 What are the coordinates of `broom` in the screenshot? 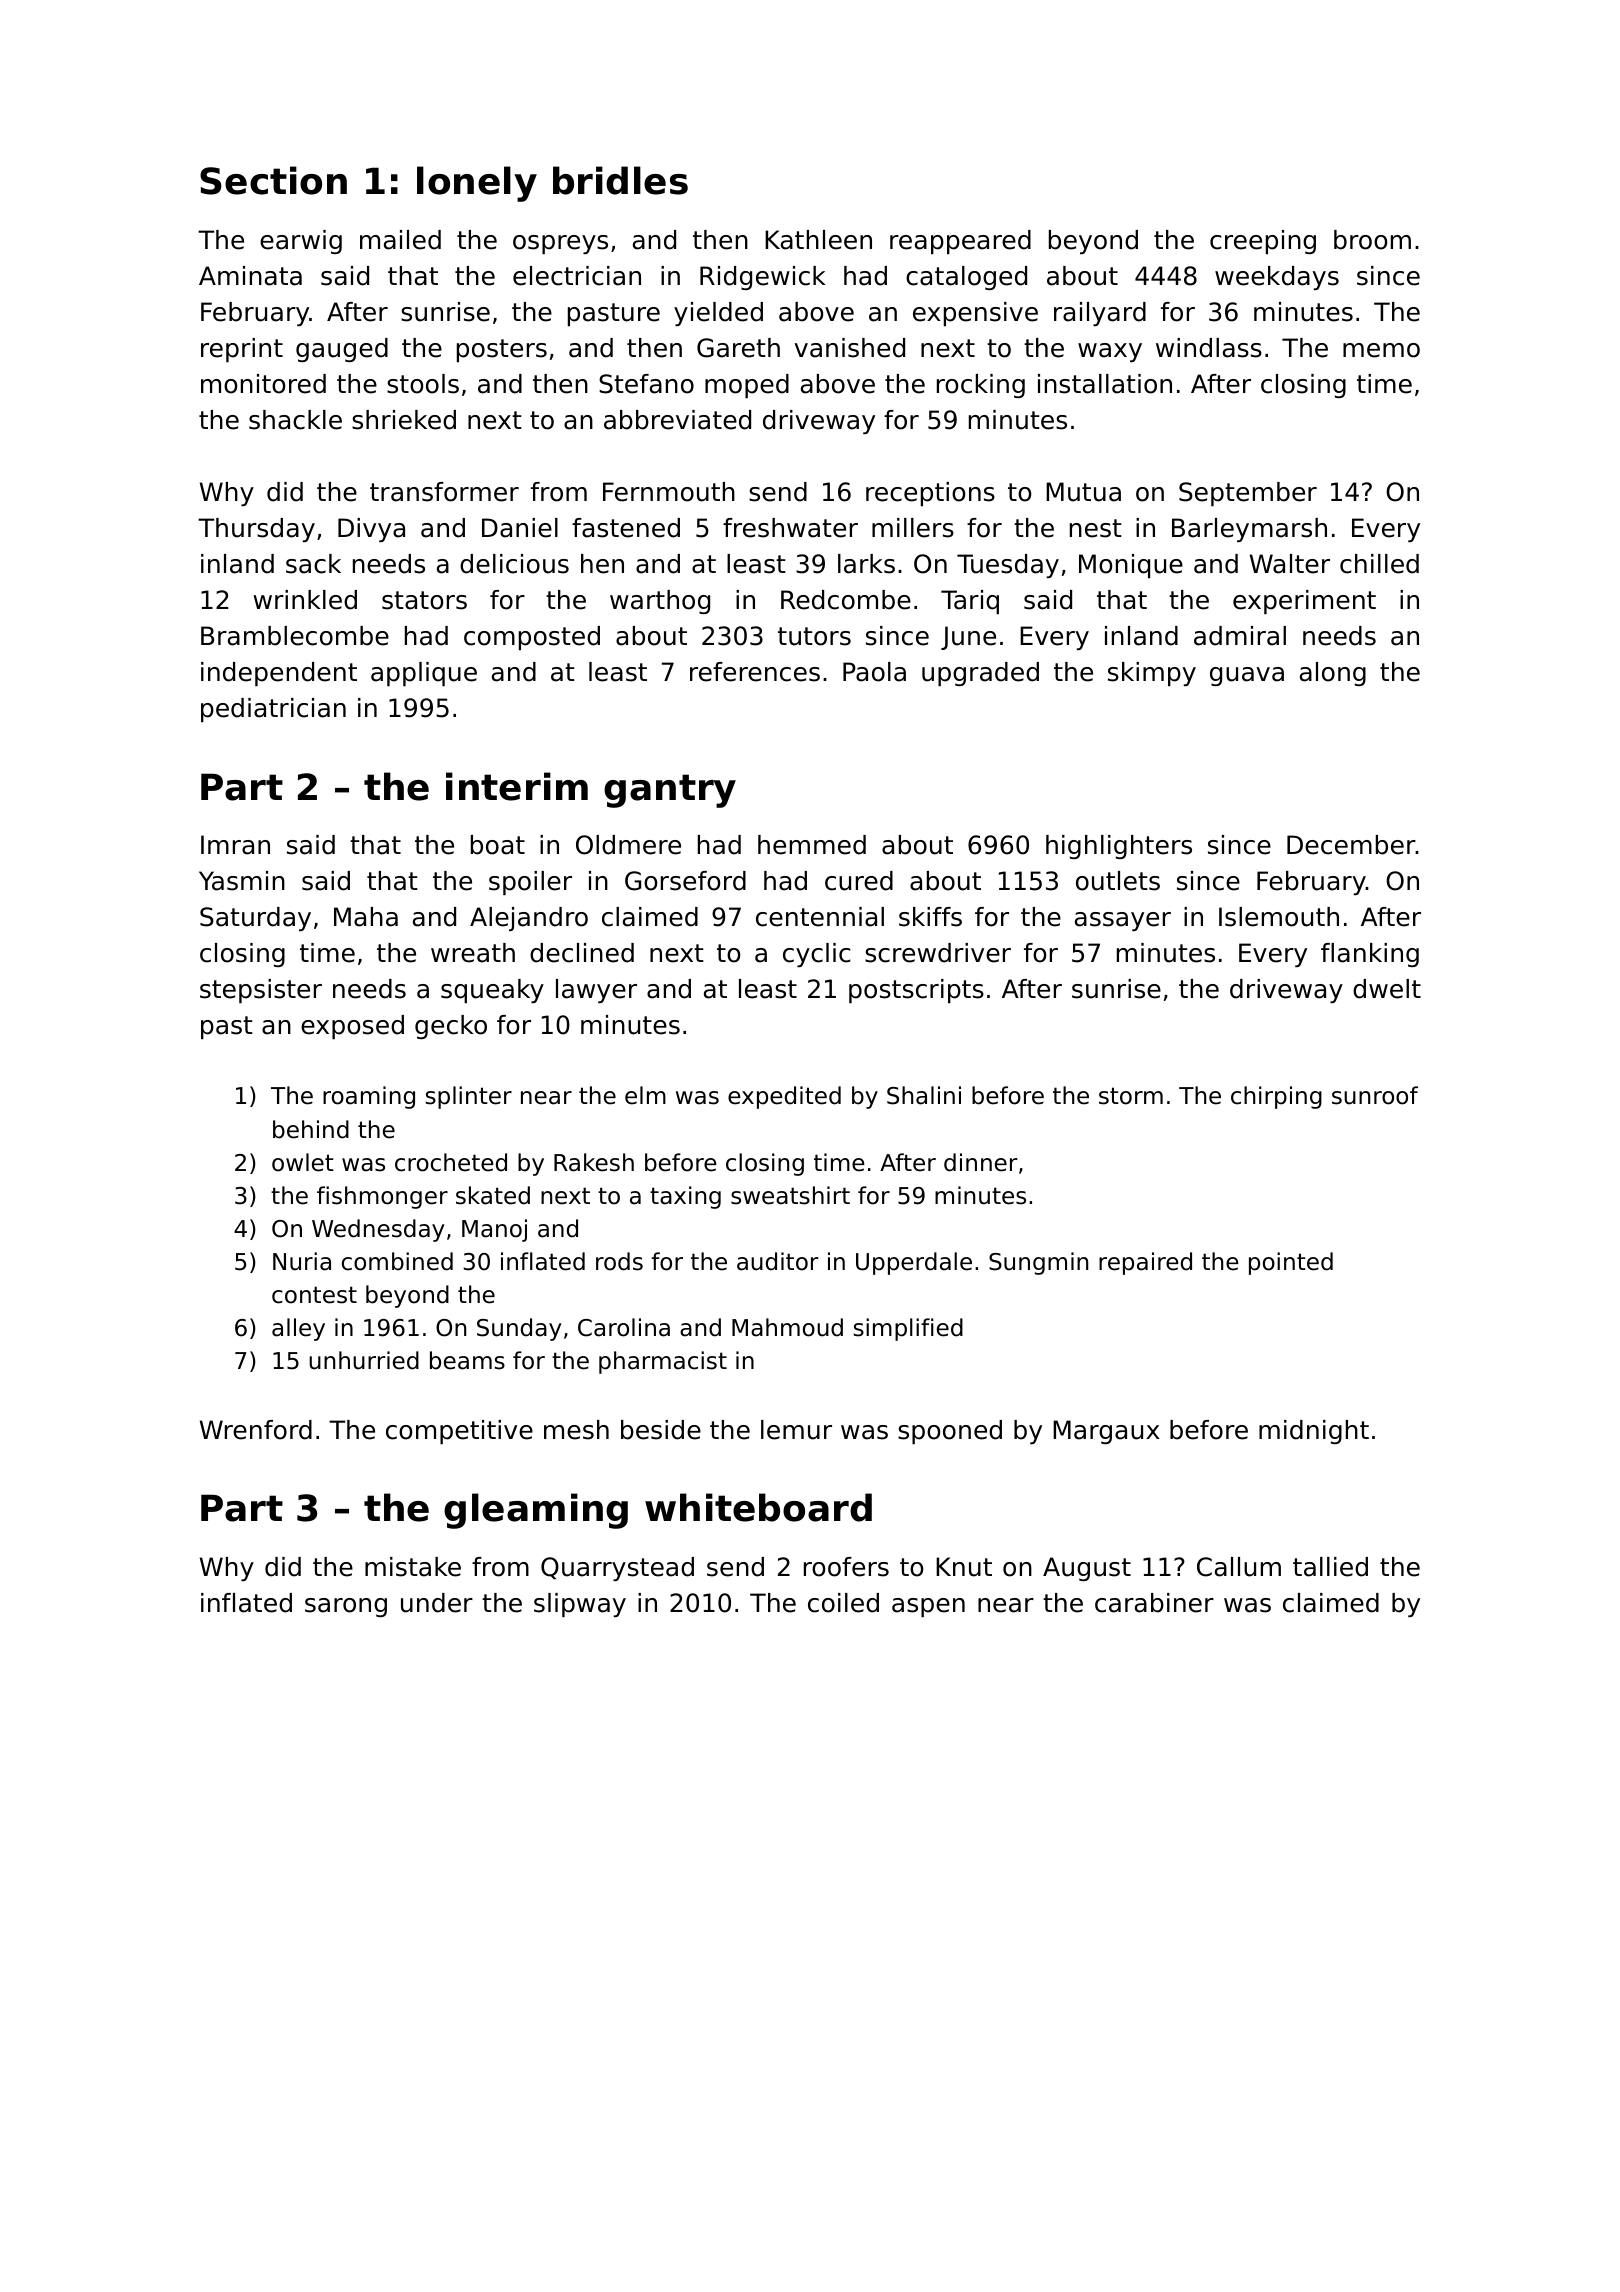 It's located at (1372, 240).
